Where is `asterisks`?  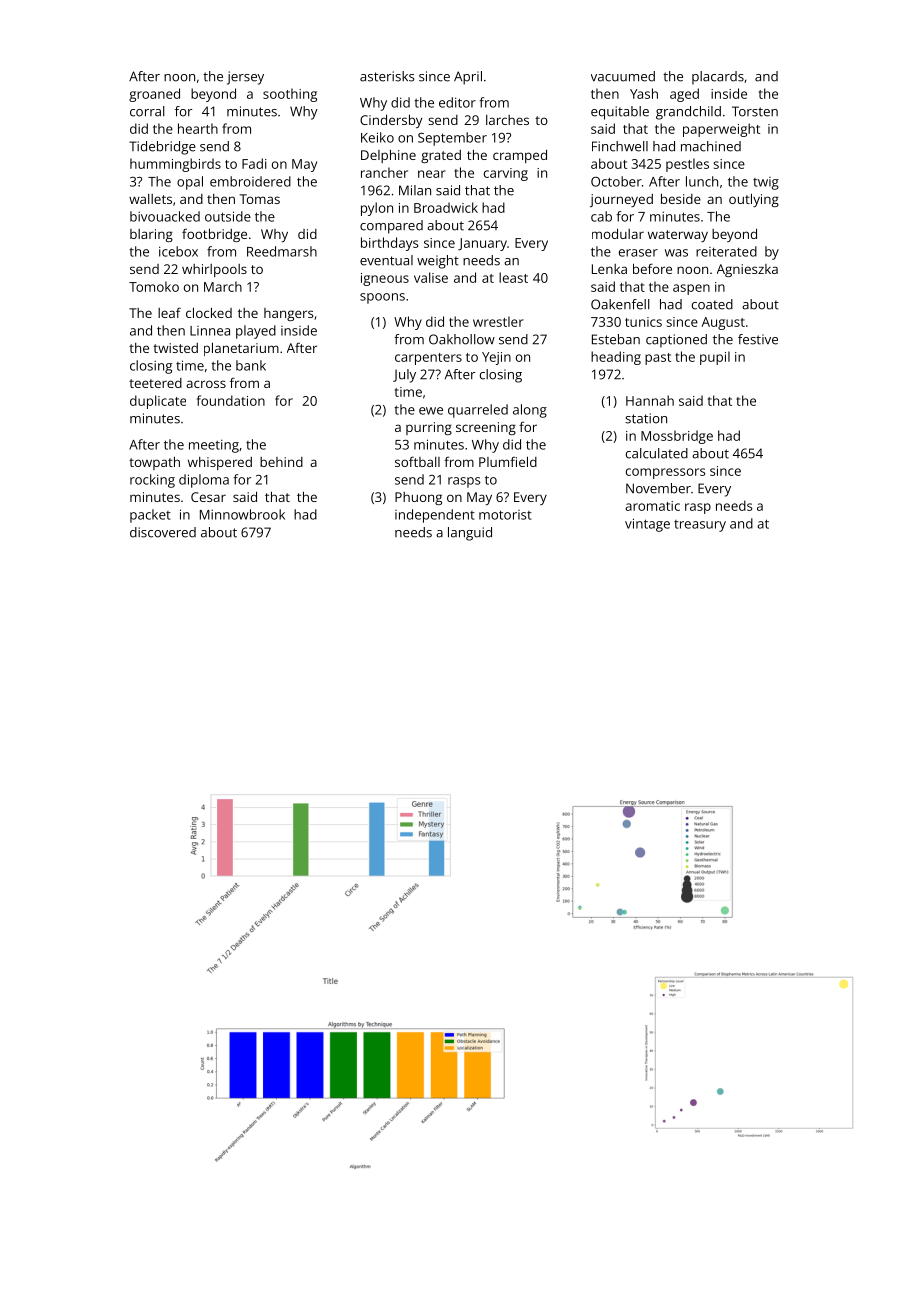 asterisks is located at coordinates (387, 76).
